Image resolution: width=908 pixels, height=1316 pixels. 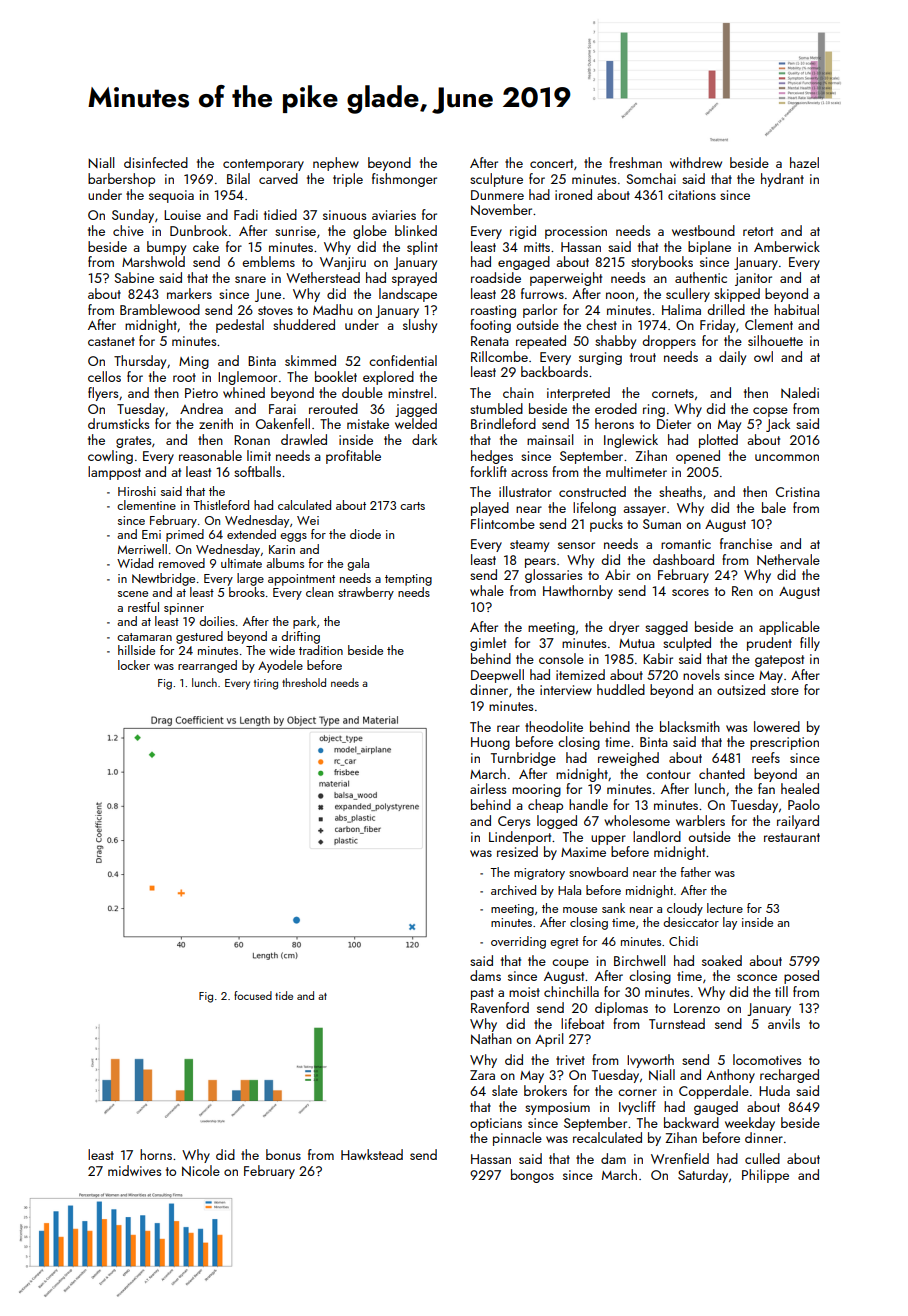 I want to click on locker, so click(x=134, y=665).
